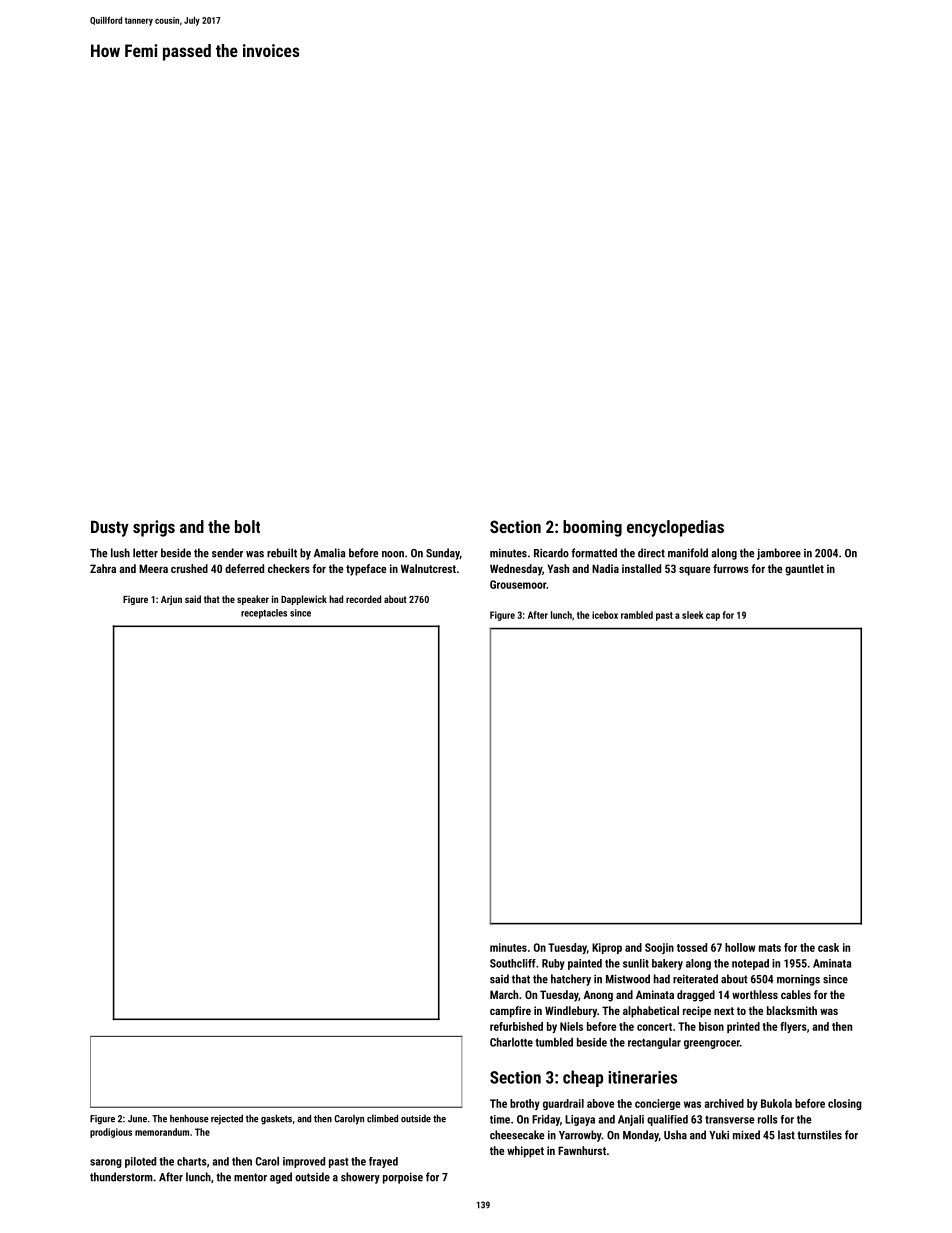  What do you see at coordinates (607, 948) in the screenshot?
I see `Kiprop` at bounding box center [607, 948].
